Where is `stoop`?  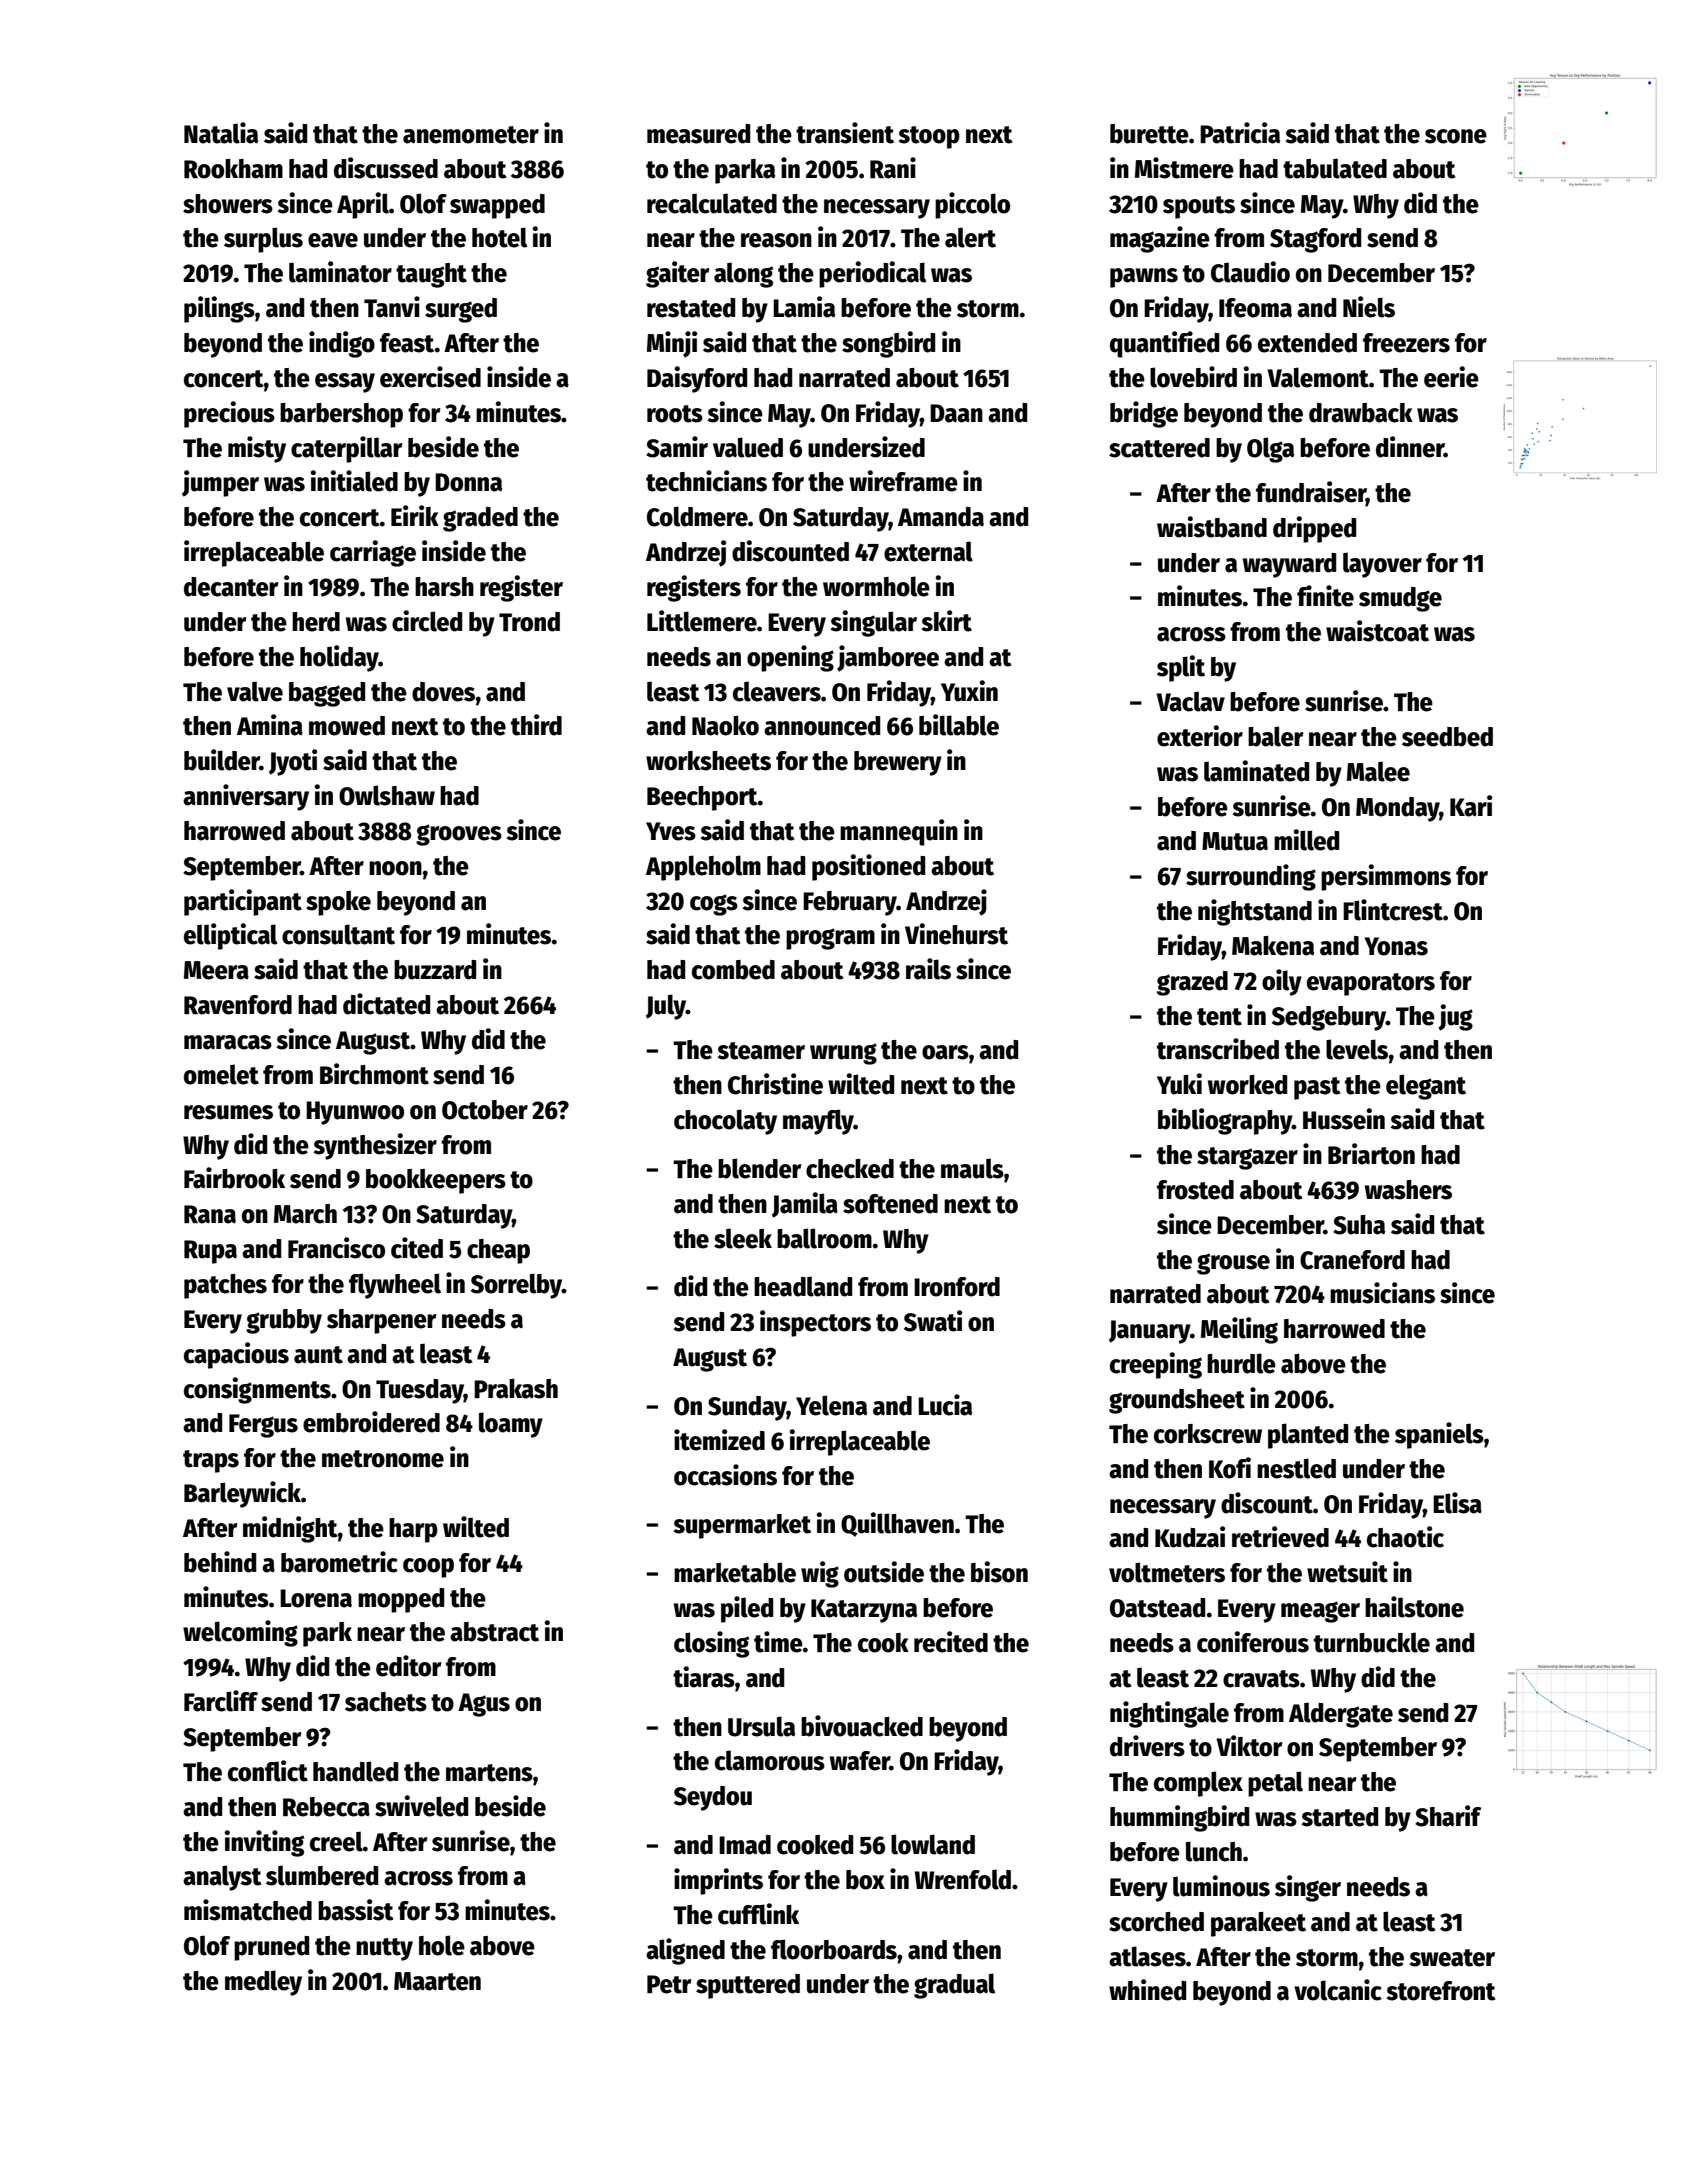
stoop is located at coordinates (929, 137).
